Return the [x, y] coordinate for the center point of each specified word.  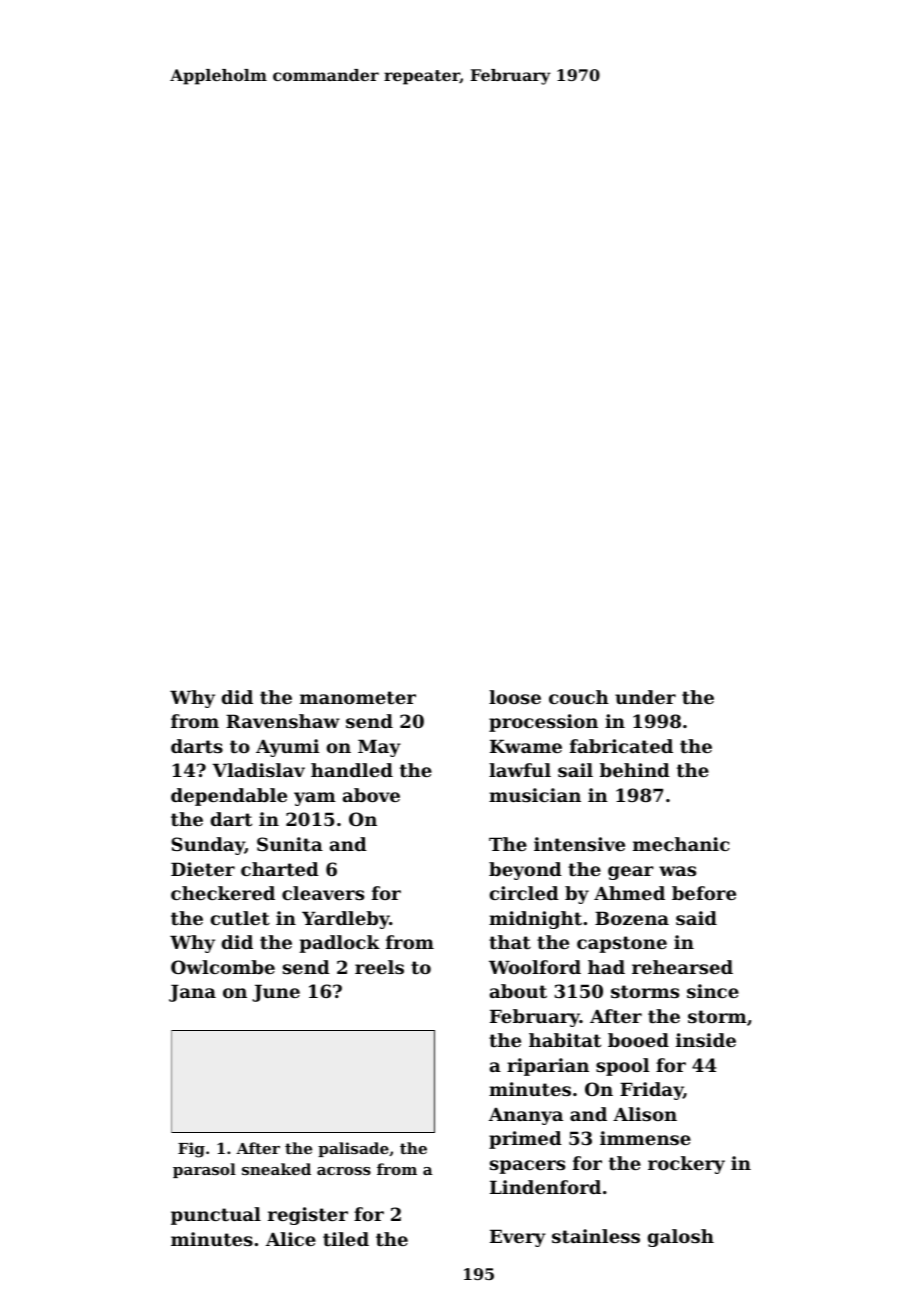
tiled [346, 1239]
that [510, 942]
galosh [681, 1238]
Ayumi [287, 748]
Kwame [526, 746]
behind [635, 770]
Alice [291, 1239]
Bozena [632, 918]
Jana [192, 993]
